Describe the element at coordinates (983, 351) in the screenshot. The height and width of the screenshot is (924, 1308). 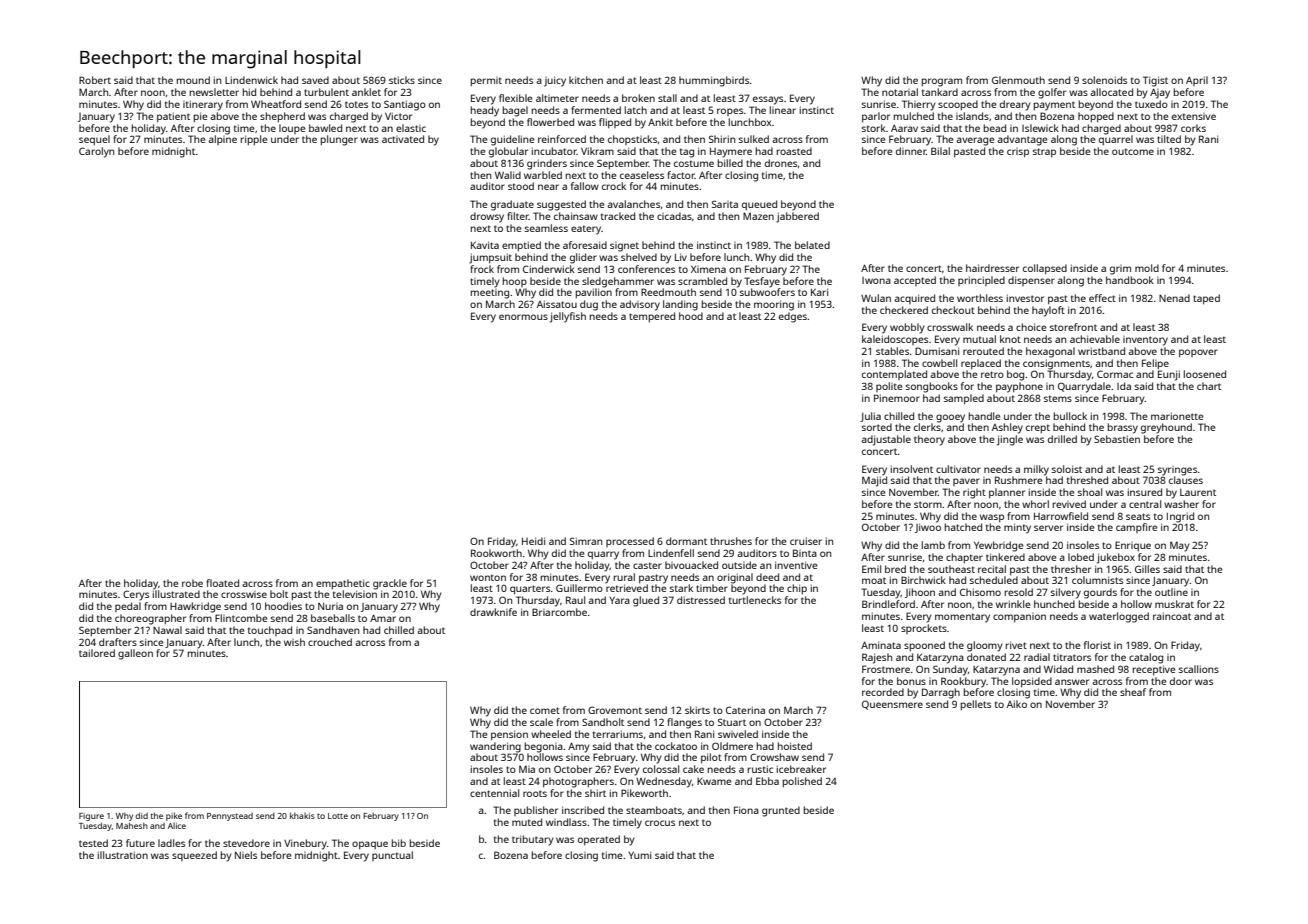
I see `rerouted` at that location.
